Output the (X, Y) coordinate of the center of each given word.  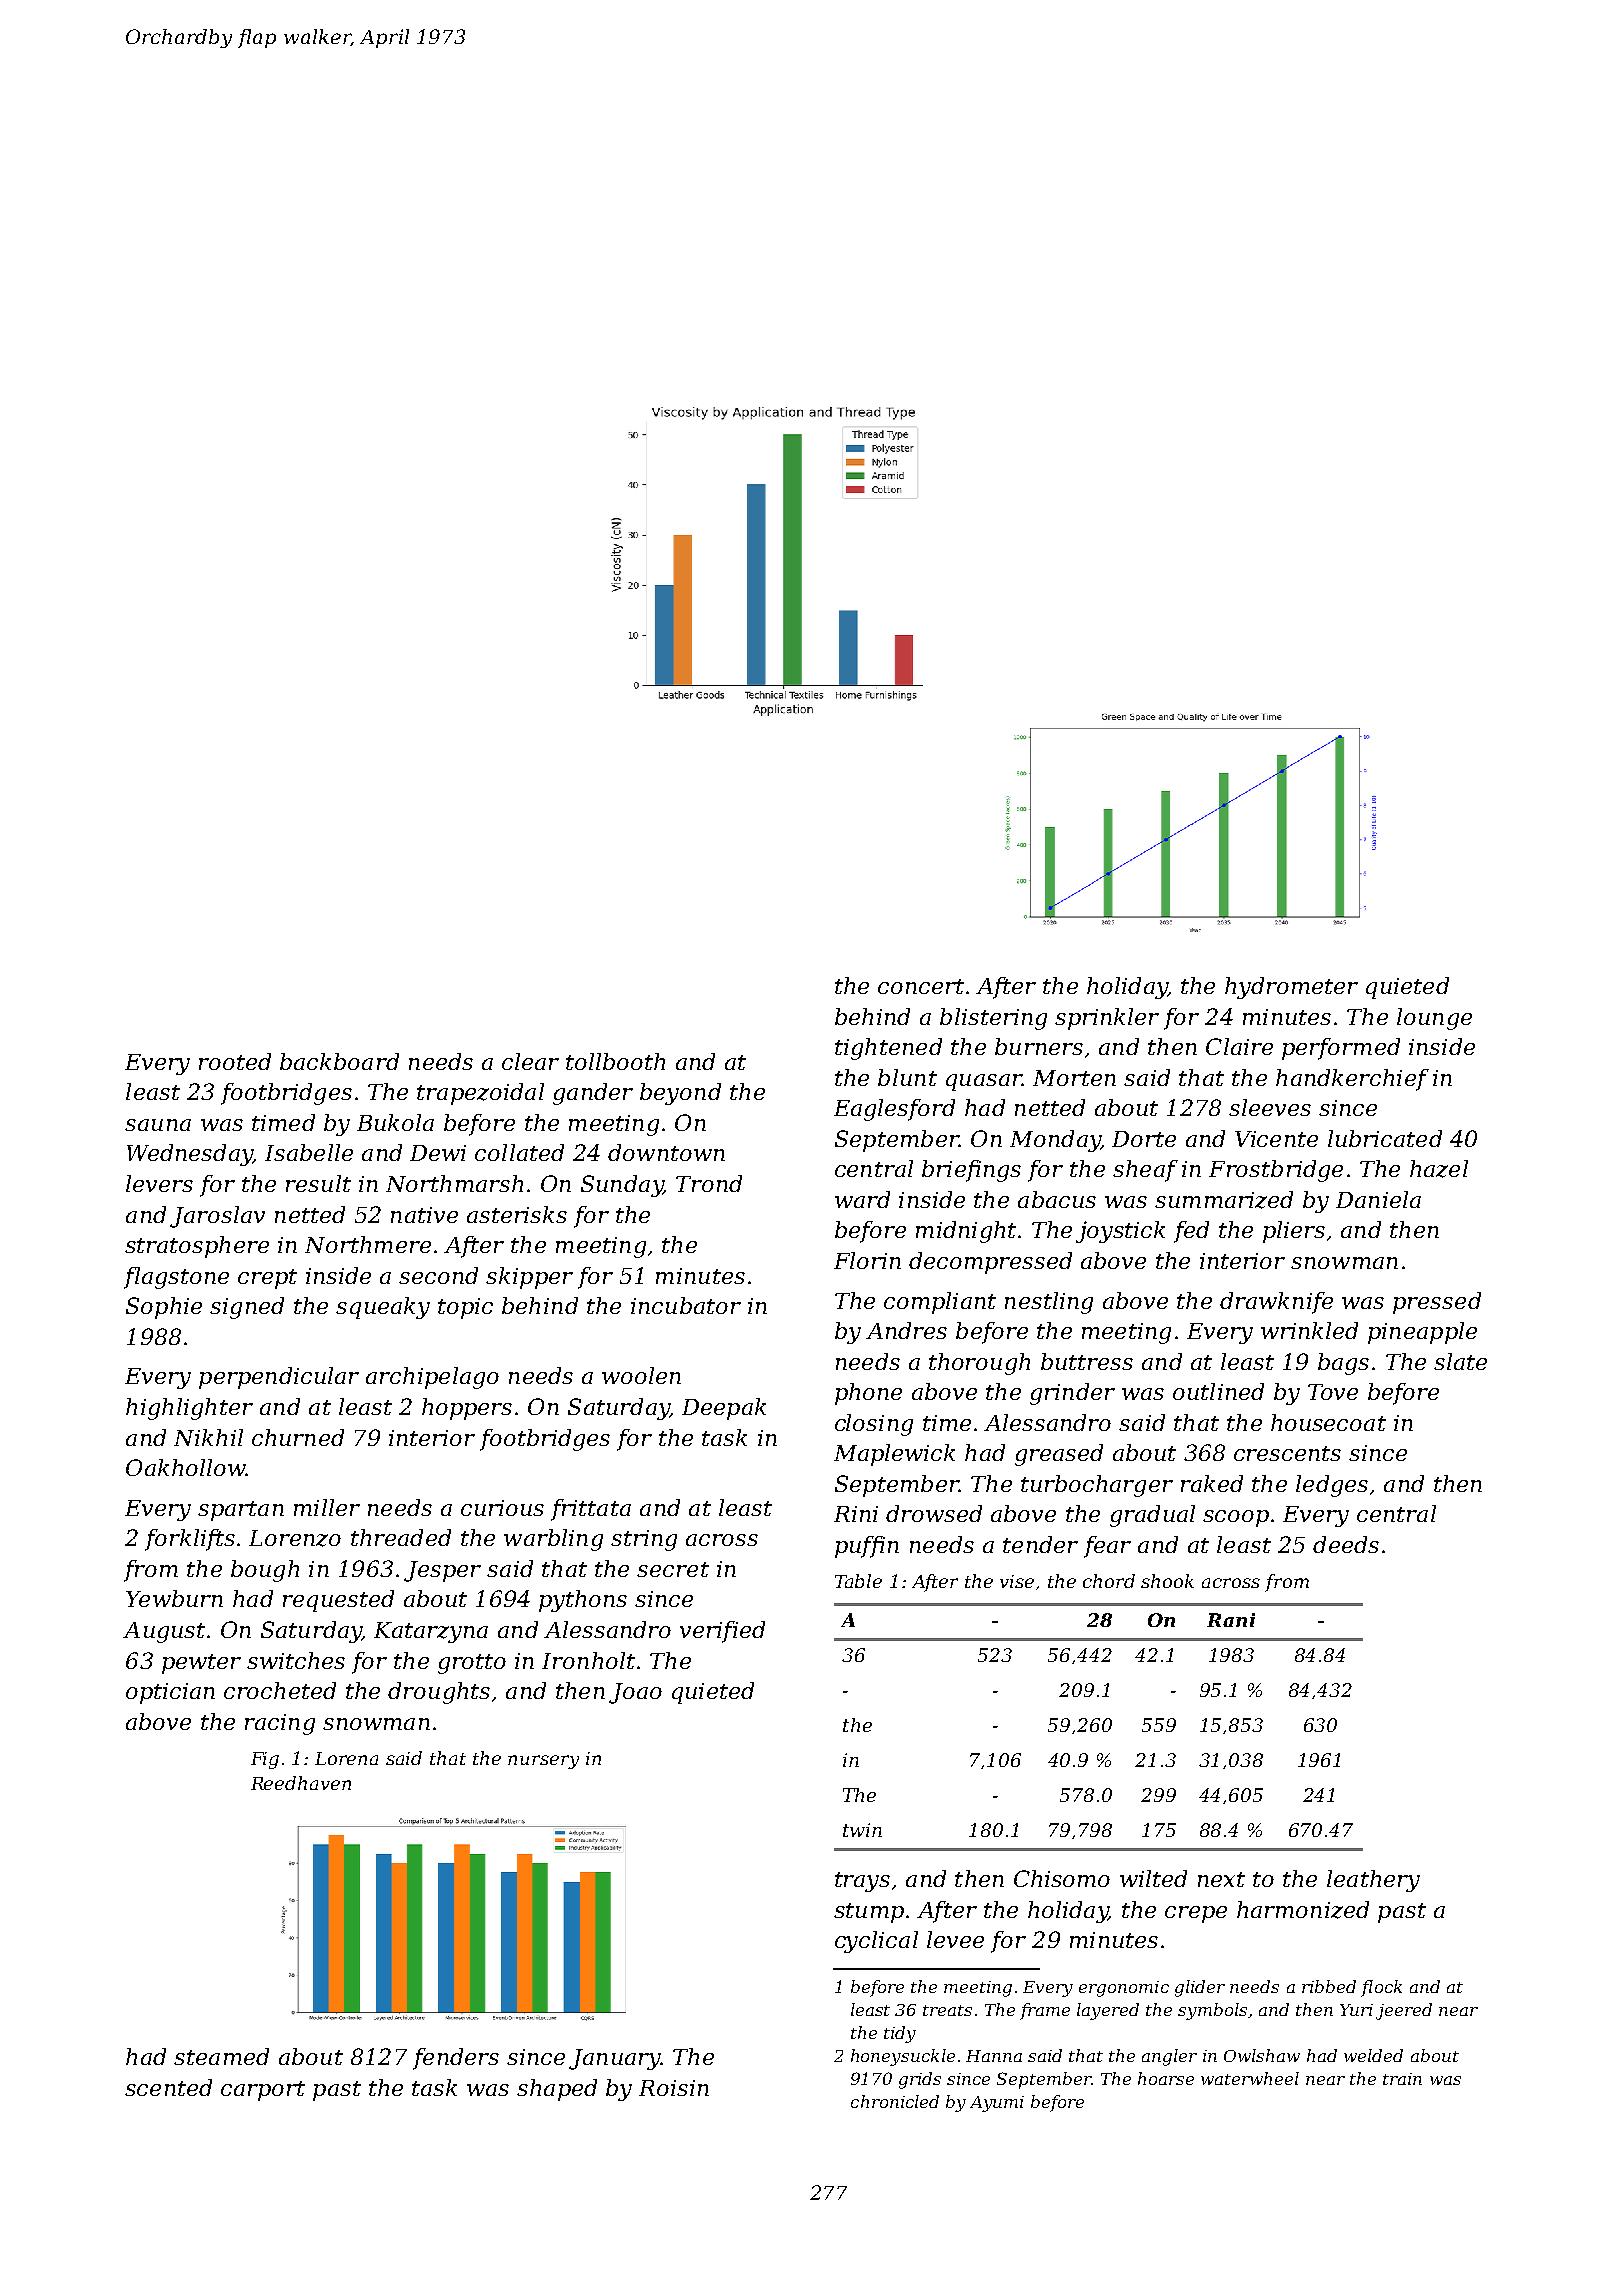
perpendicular (279, 1378)
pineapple (1422, 1333)
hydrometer (1291, 988)
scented (168, 2087)
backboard (339, 1061)
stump (869, 1913)
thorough (979, 1364)
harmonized (1303, 1910)
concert (921, 986)
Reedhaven (301, 1783)
